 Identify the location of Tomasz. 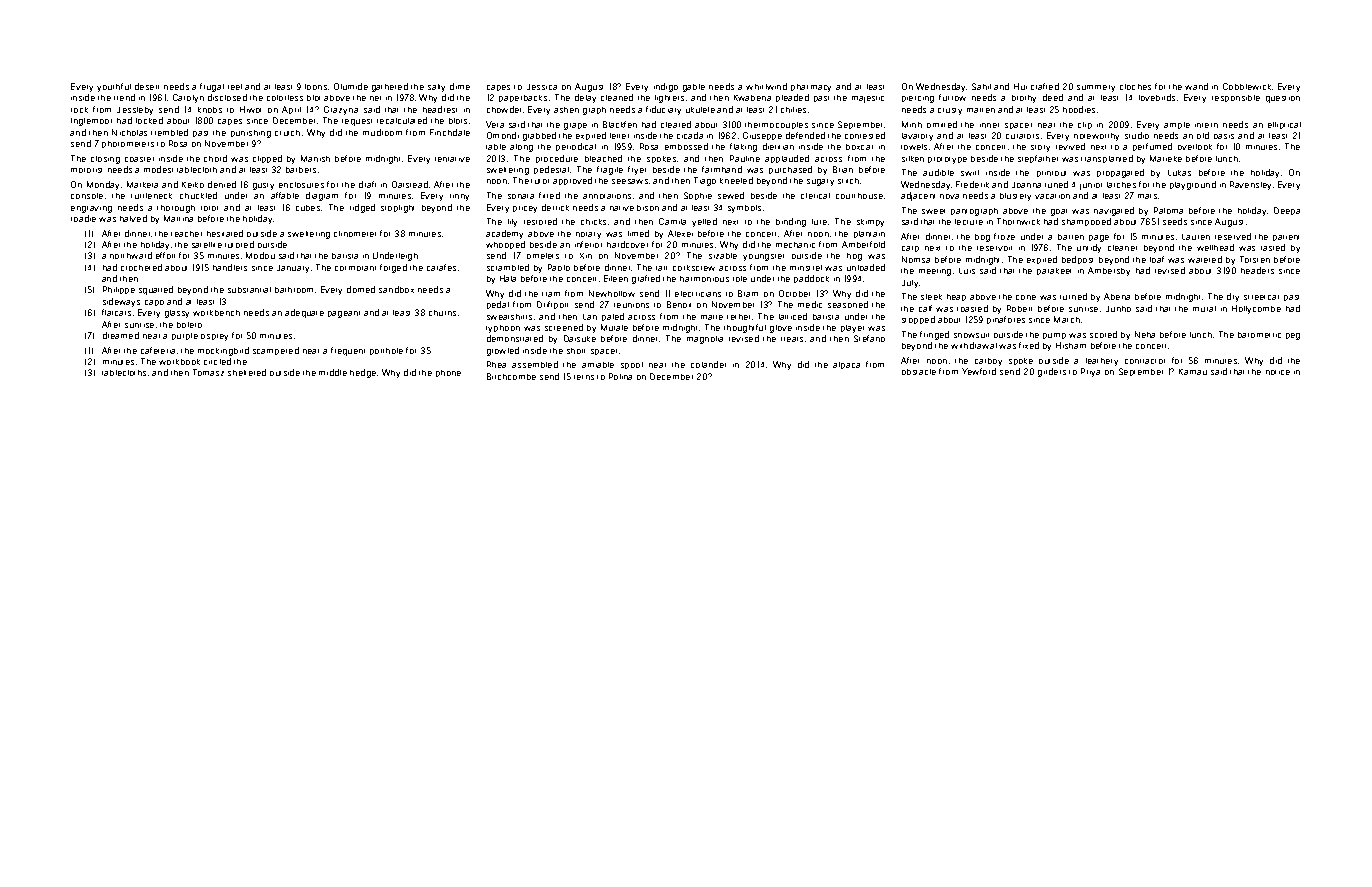
(208, 372).
